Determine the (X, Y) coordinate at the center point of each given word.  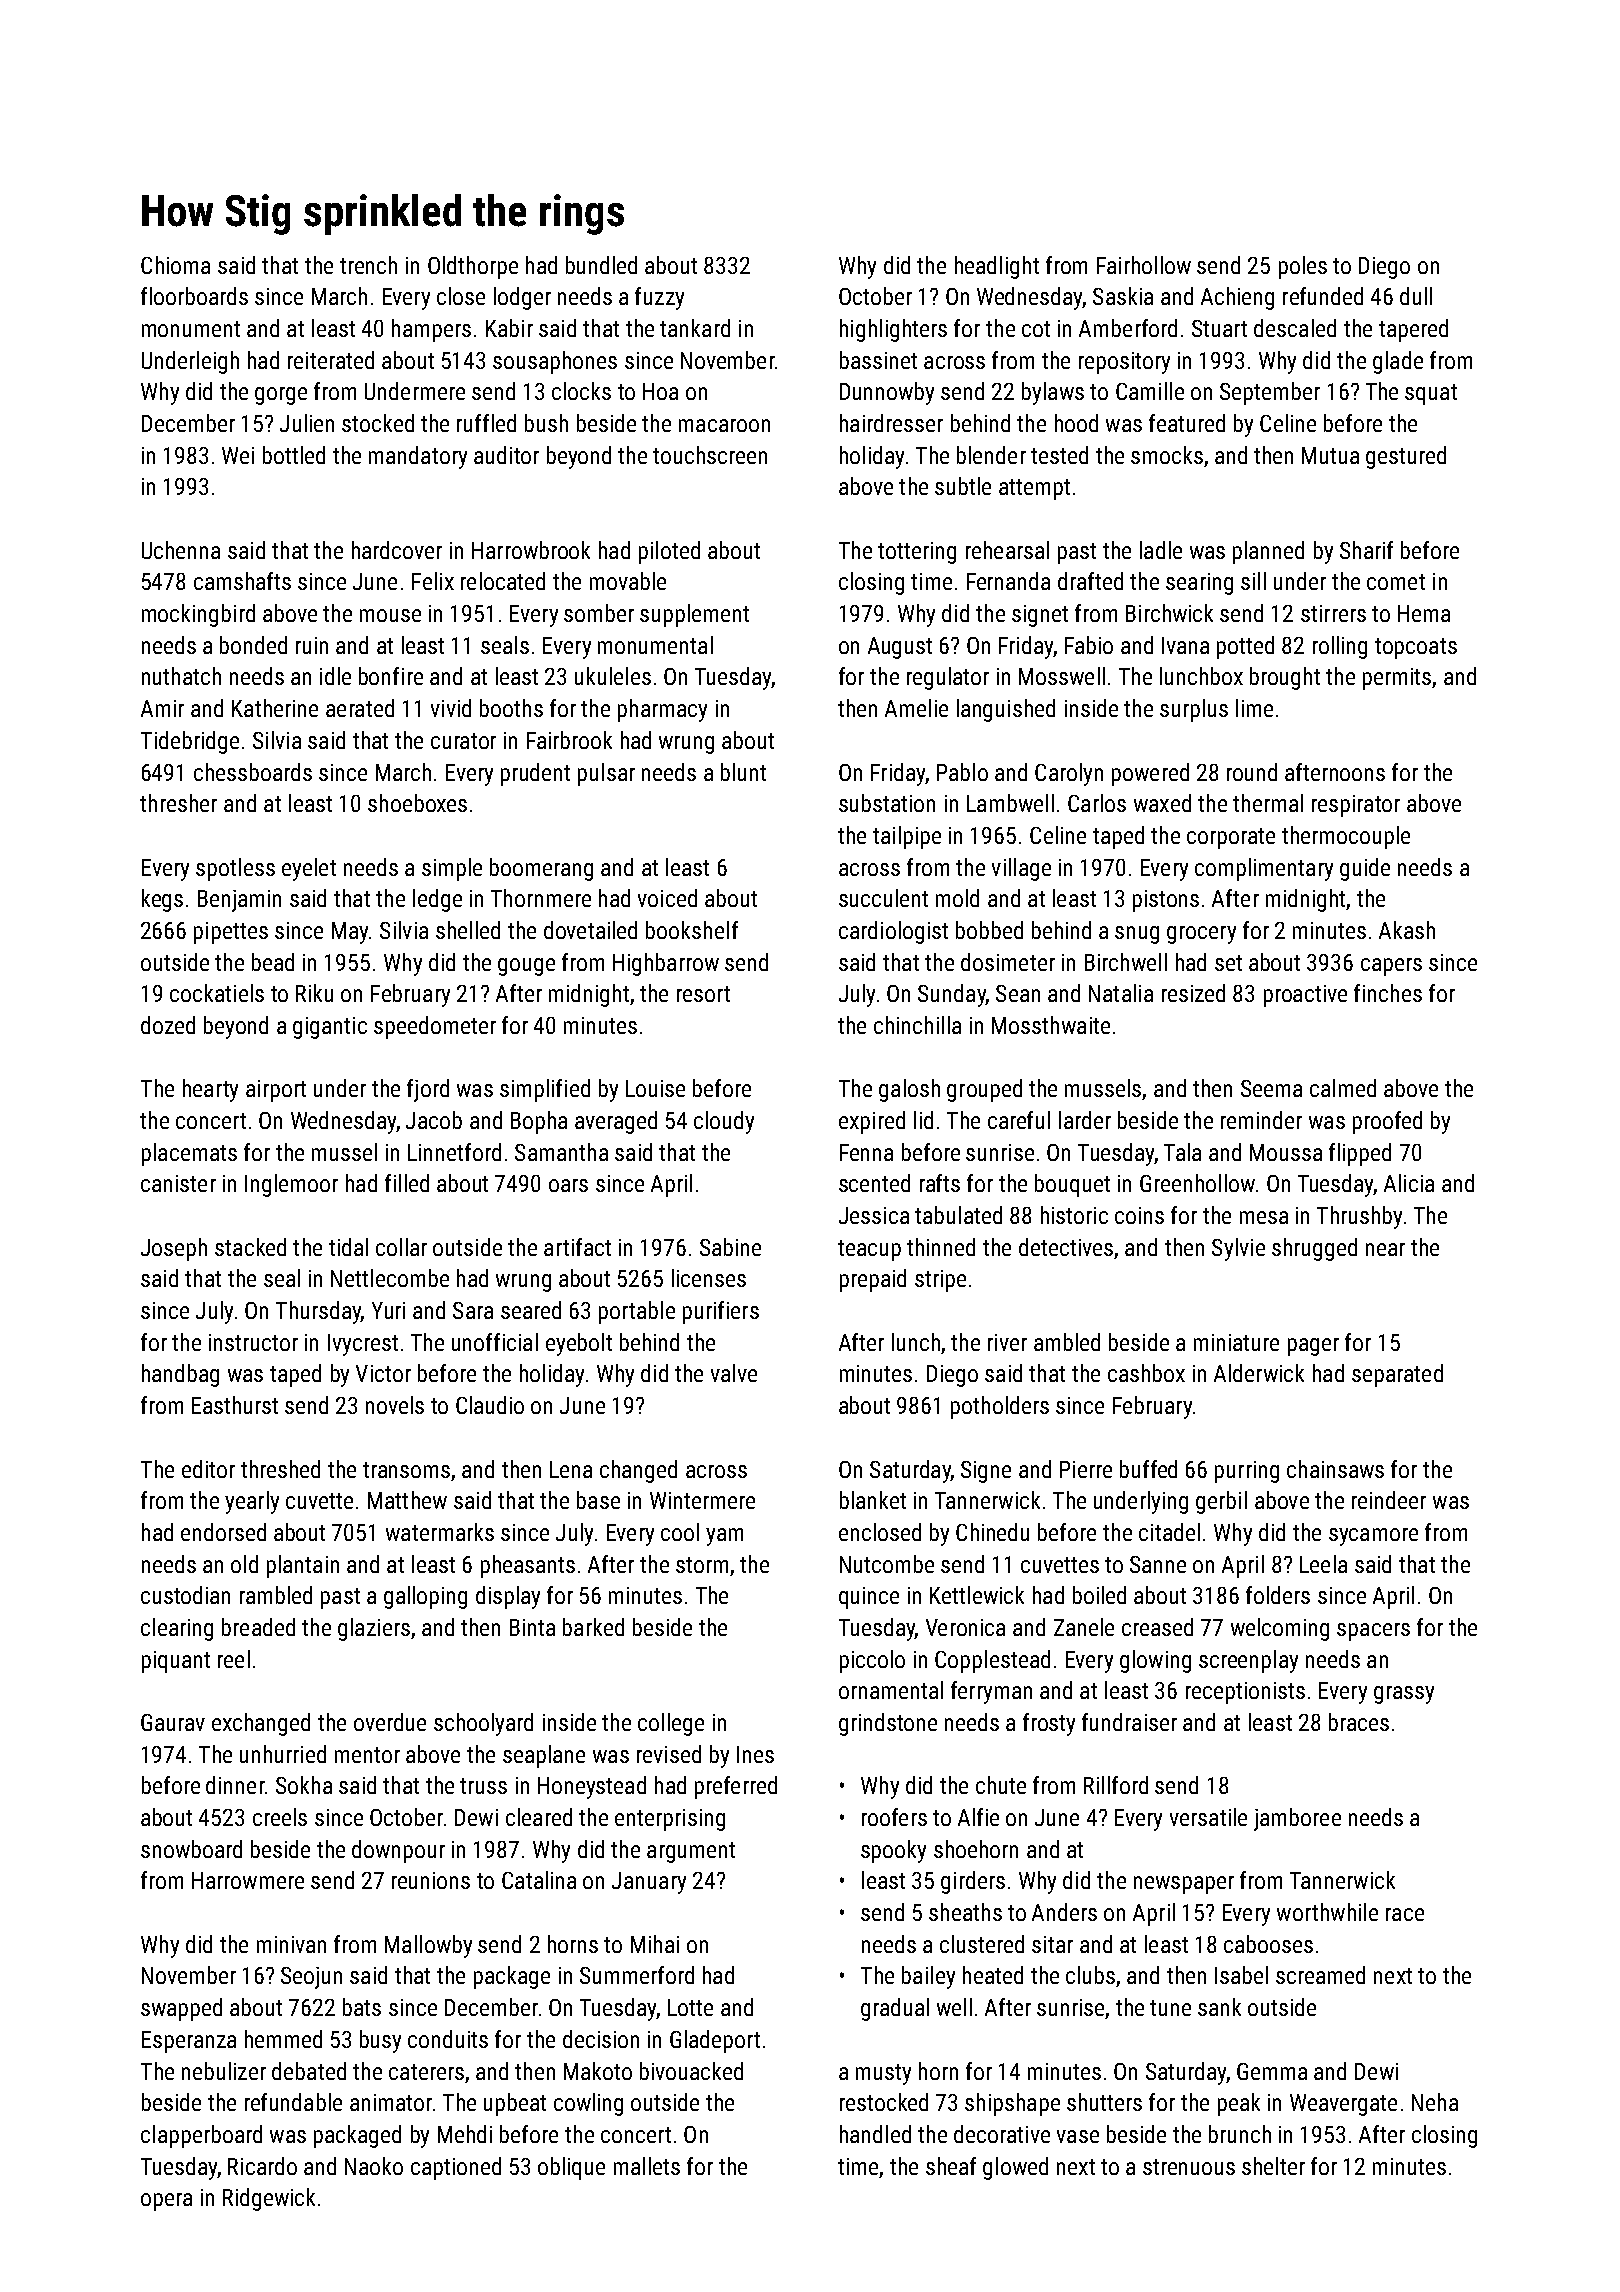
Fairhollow (1144, 265)
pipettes (231, 933)
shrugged (1314, 1249)
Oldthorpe (473, 267)
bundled (601, 265)
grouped (984, 1090)
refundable (293, 2102)
